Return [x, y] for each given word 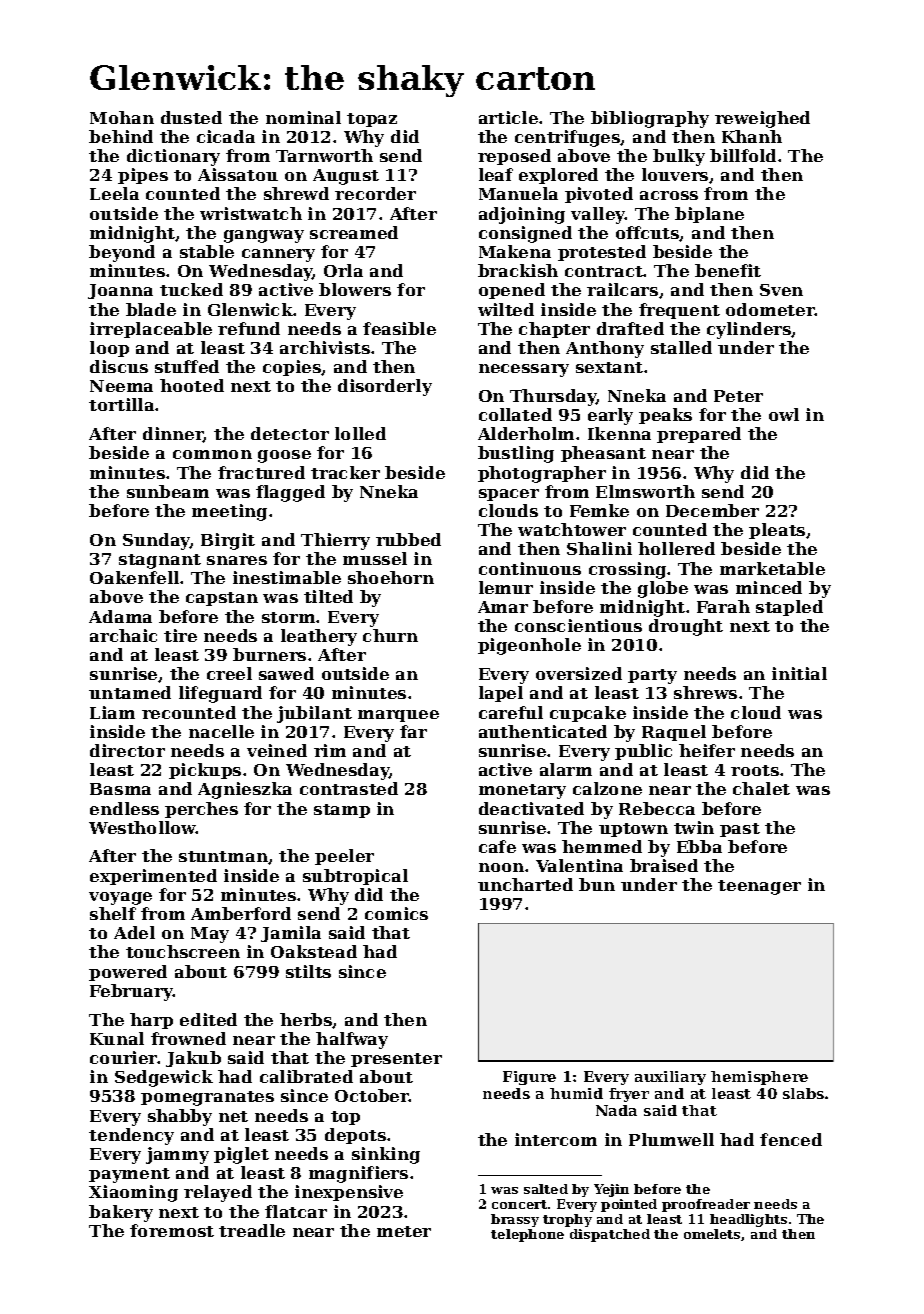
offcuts [648, 233]
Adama [120, 616]
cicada [226, 136]
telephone [527, 1235]
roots [755, 770]
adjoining [522, 215]
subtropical [355, 877]
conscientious [578, 625]
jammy [177, 1155]
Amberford [241, 913]
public [643, 752]
